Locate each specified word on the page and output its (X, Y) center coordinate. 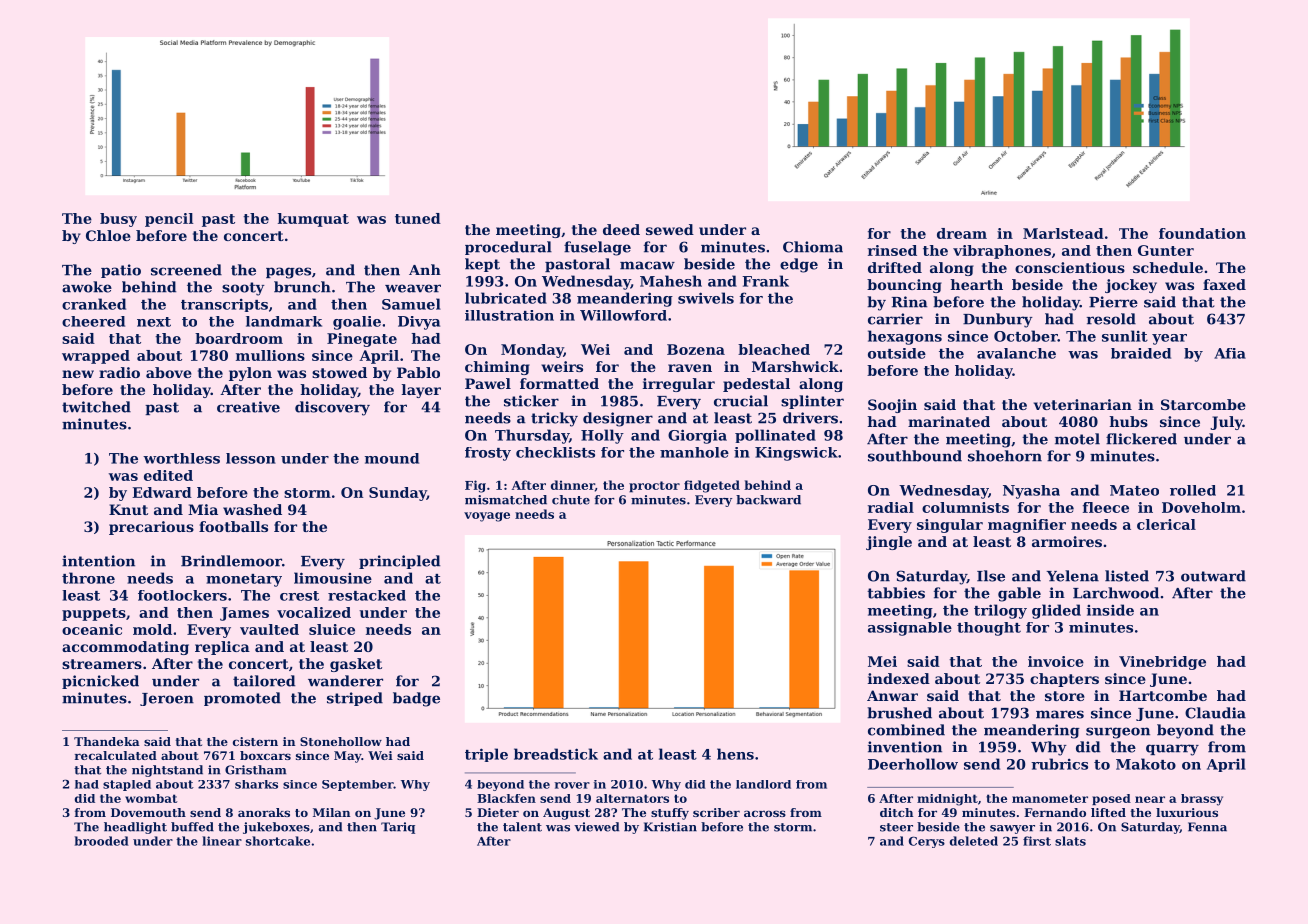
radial (891, 507)
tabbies (896, 593)
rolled (1193, 490)
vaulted (269, 629)
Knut (128, 509)
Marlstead (1063, 233)
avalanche (1016, 353)
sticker (531, 401)
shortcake (278, 841)
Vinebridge (1162, 663)
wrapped (96, 357)
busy (118, 220)
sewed (670, 229)
